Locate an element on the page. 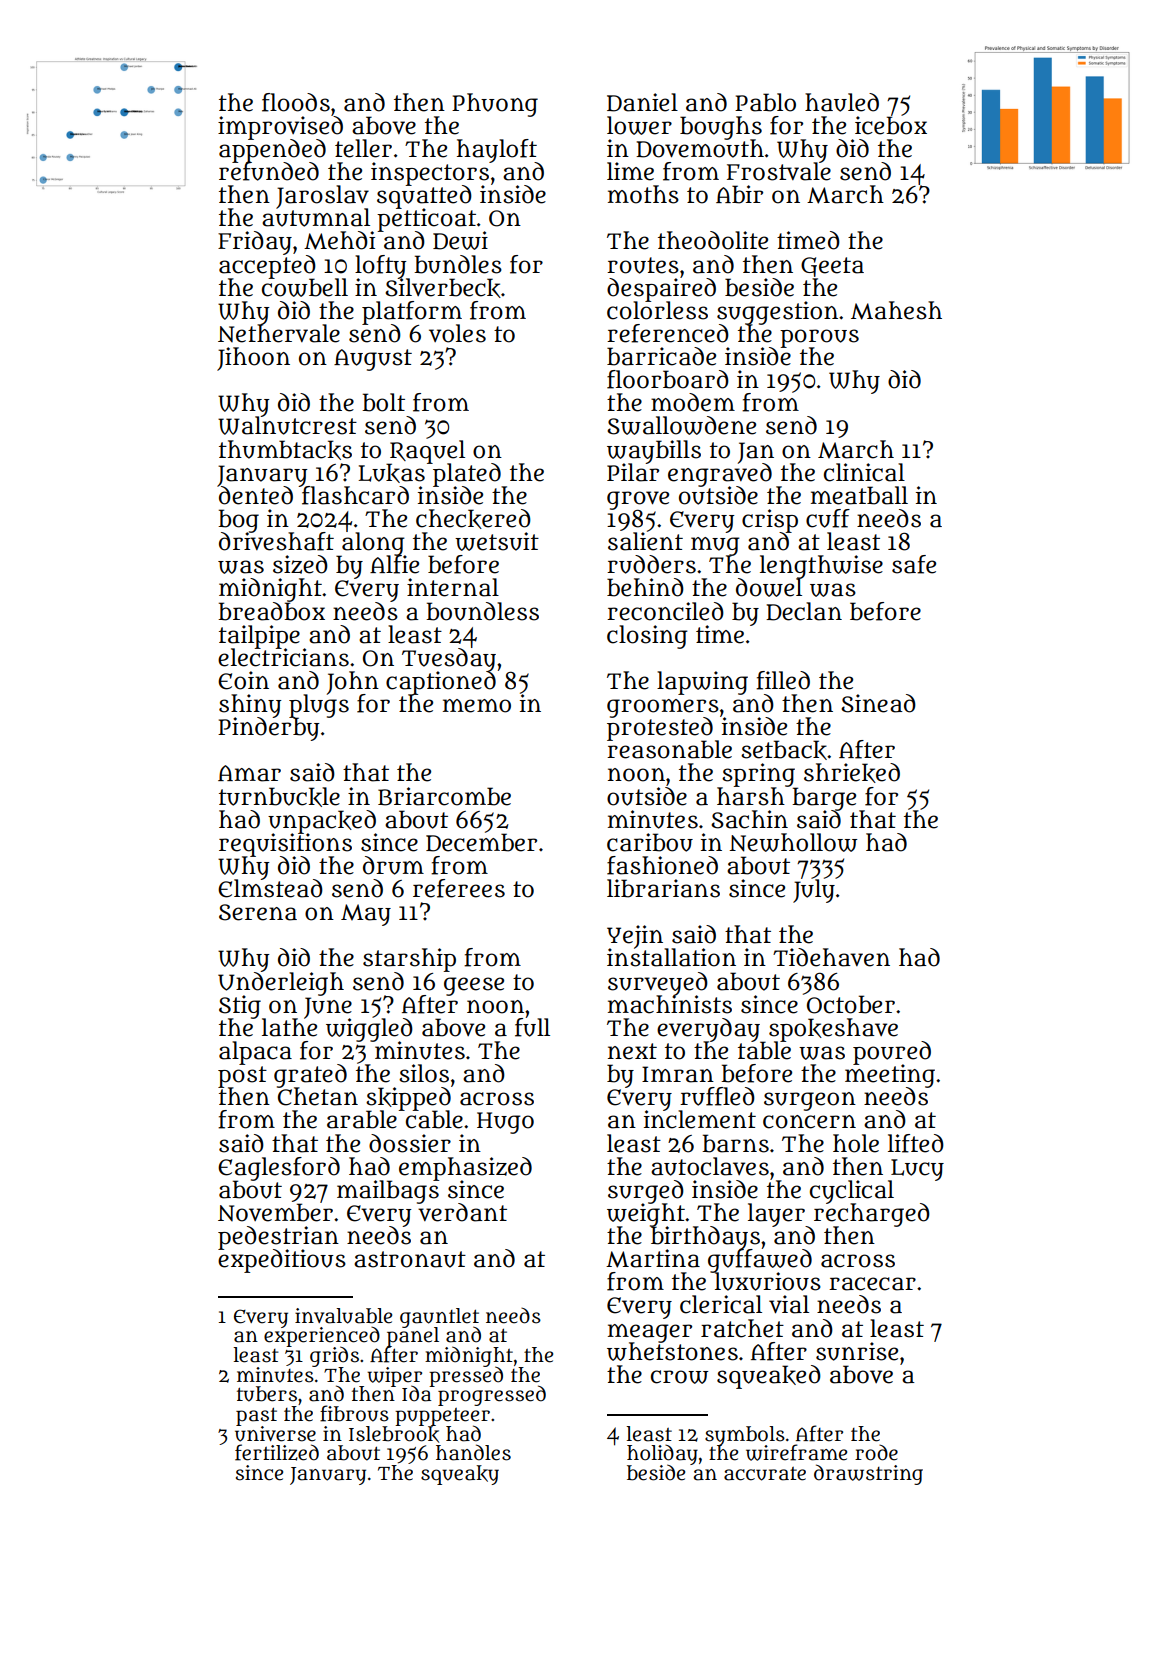 The width and height of the document is (1165, 1654). installation is located at coordinates (671, 958).
